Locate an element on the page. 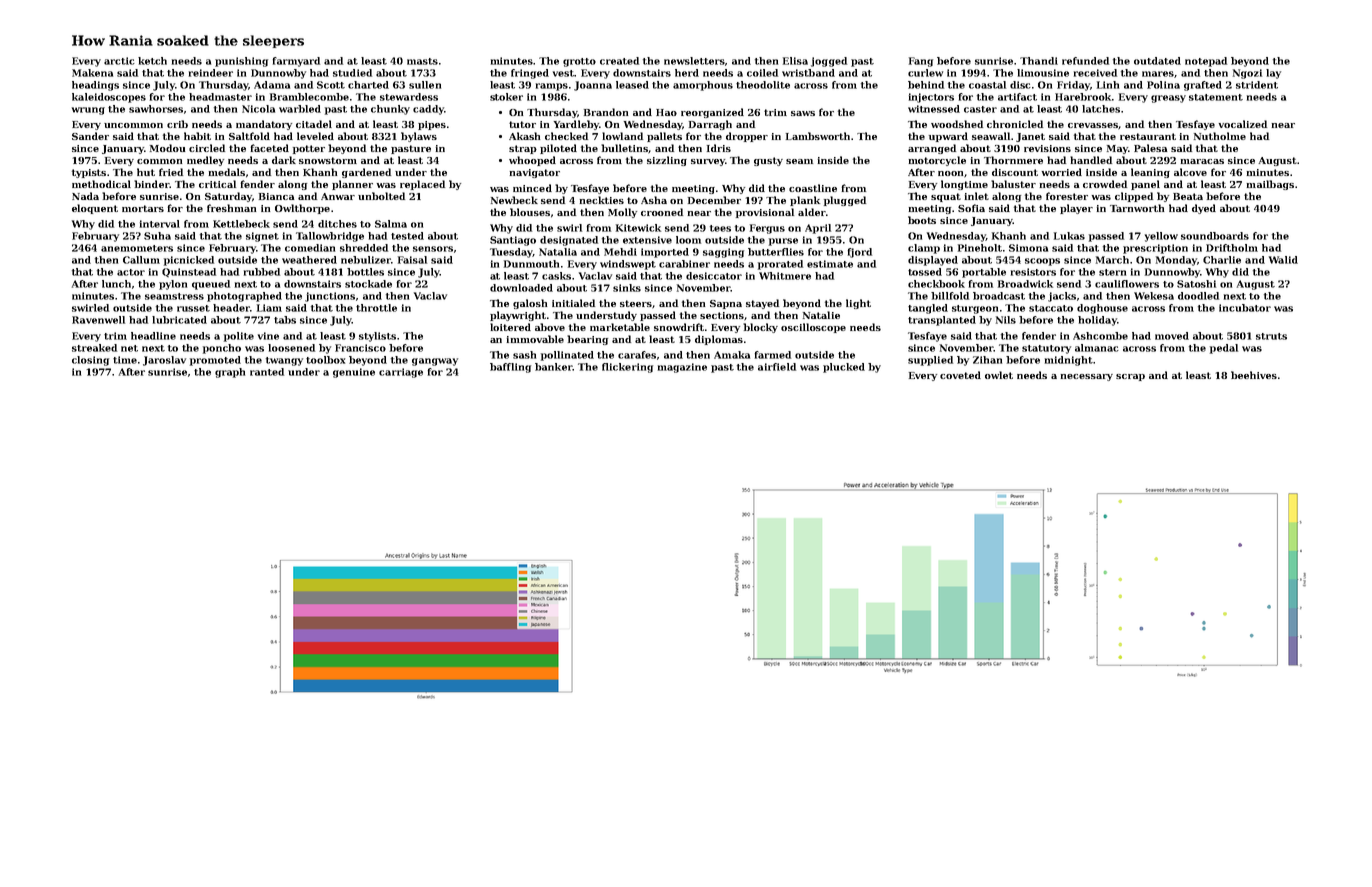 Image resolution: width=1372 pixels, height=887 pixels. injectors is located at coordinates (931, 98).
